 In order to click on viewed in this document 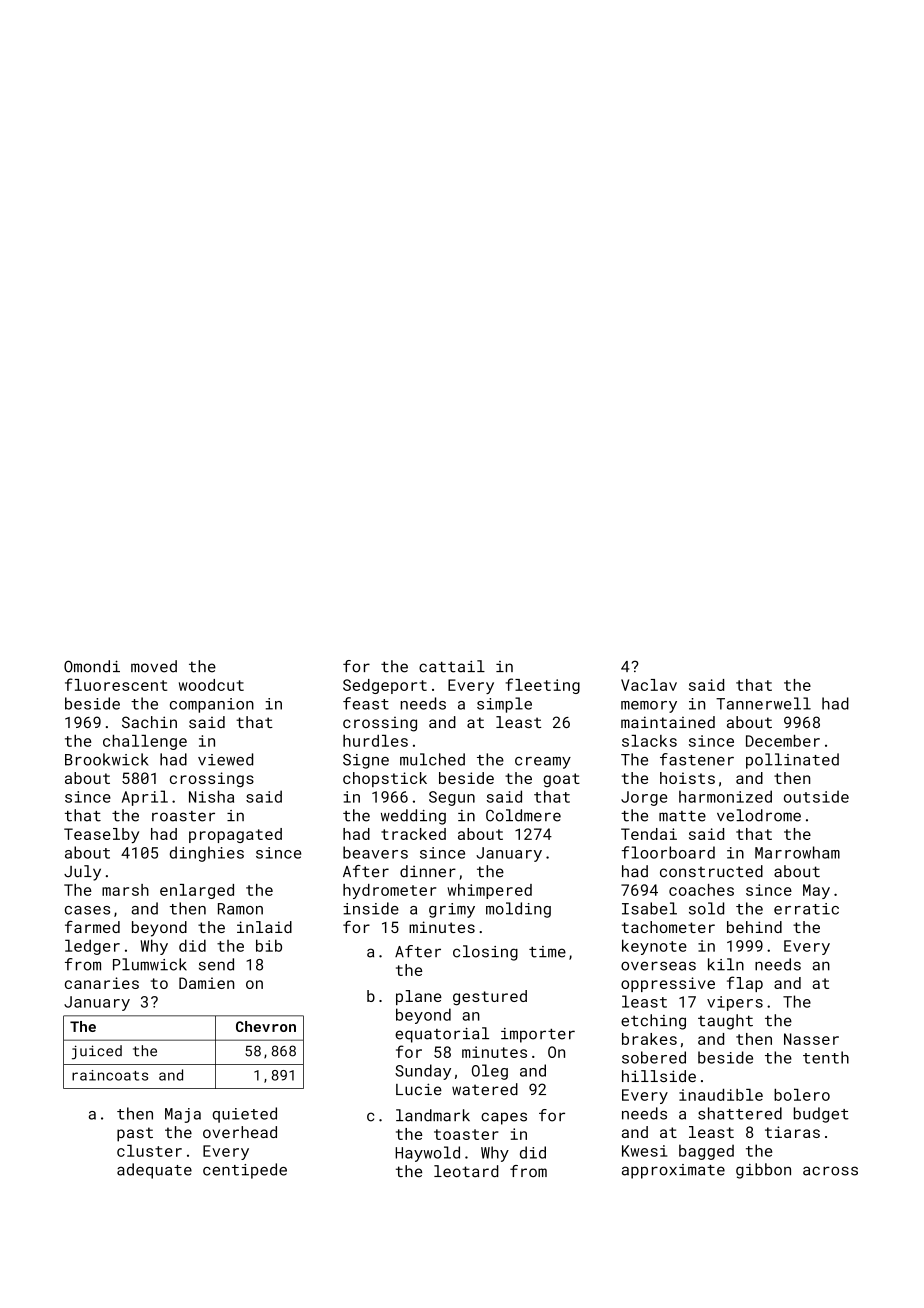, I will do `click(225, 759)`.
